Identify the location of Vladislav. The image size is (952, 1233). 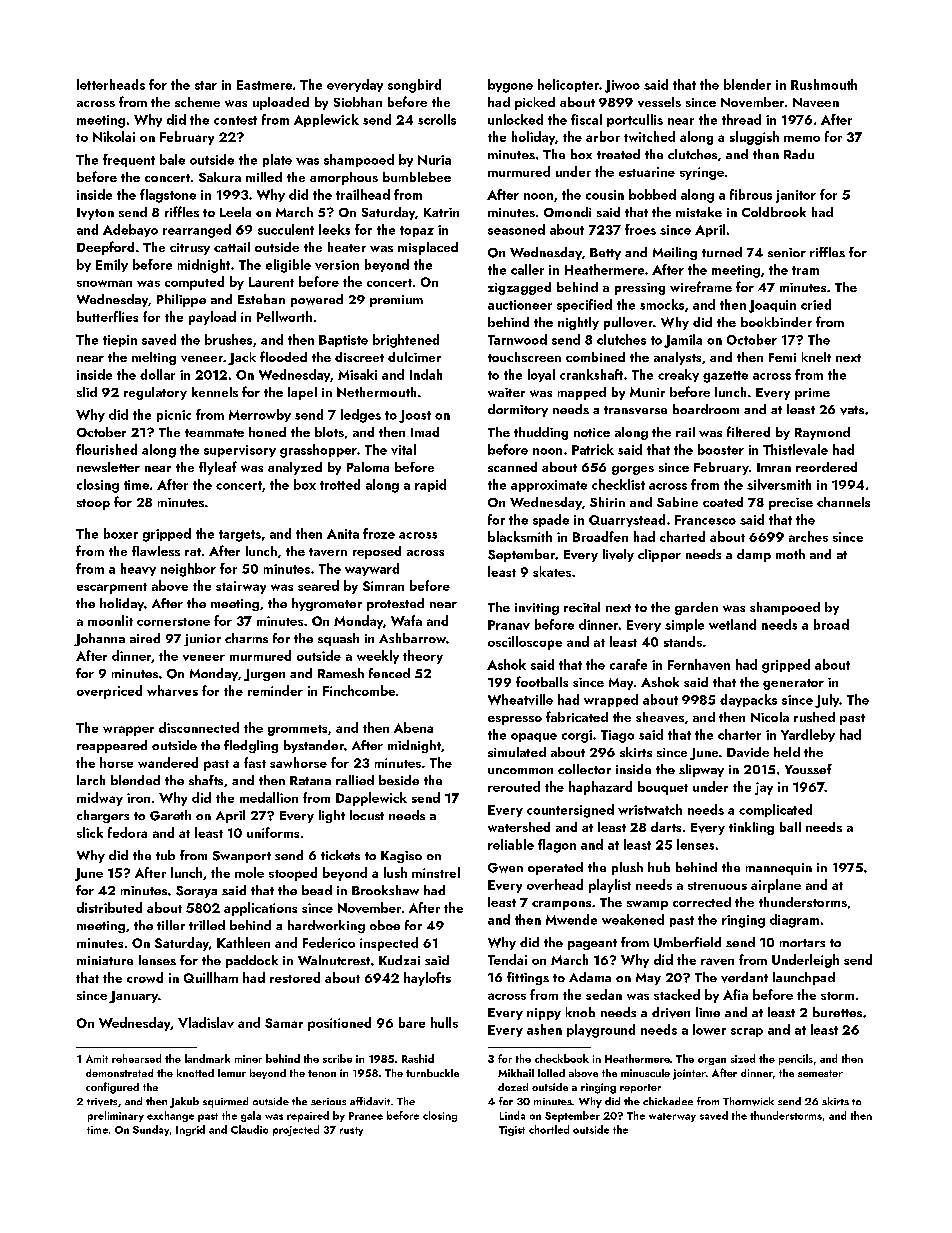
(206, 1022).
